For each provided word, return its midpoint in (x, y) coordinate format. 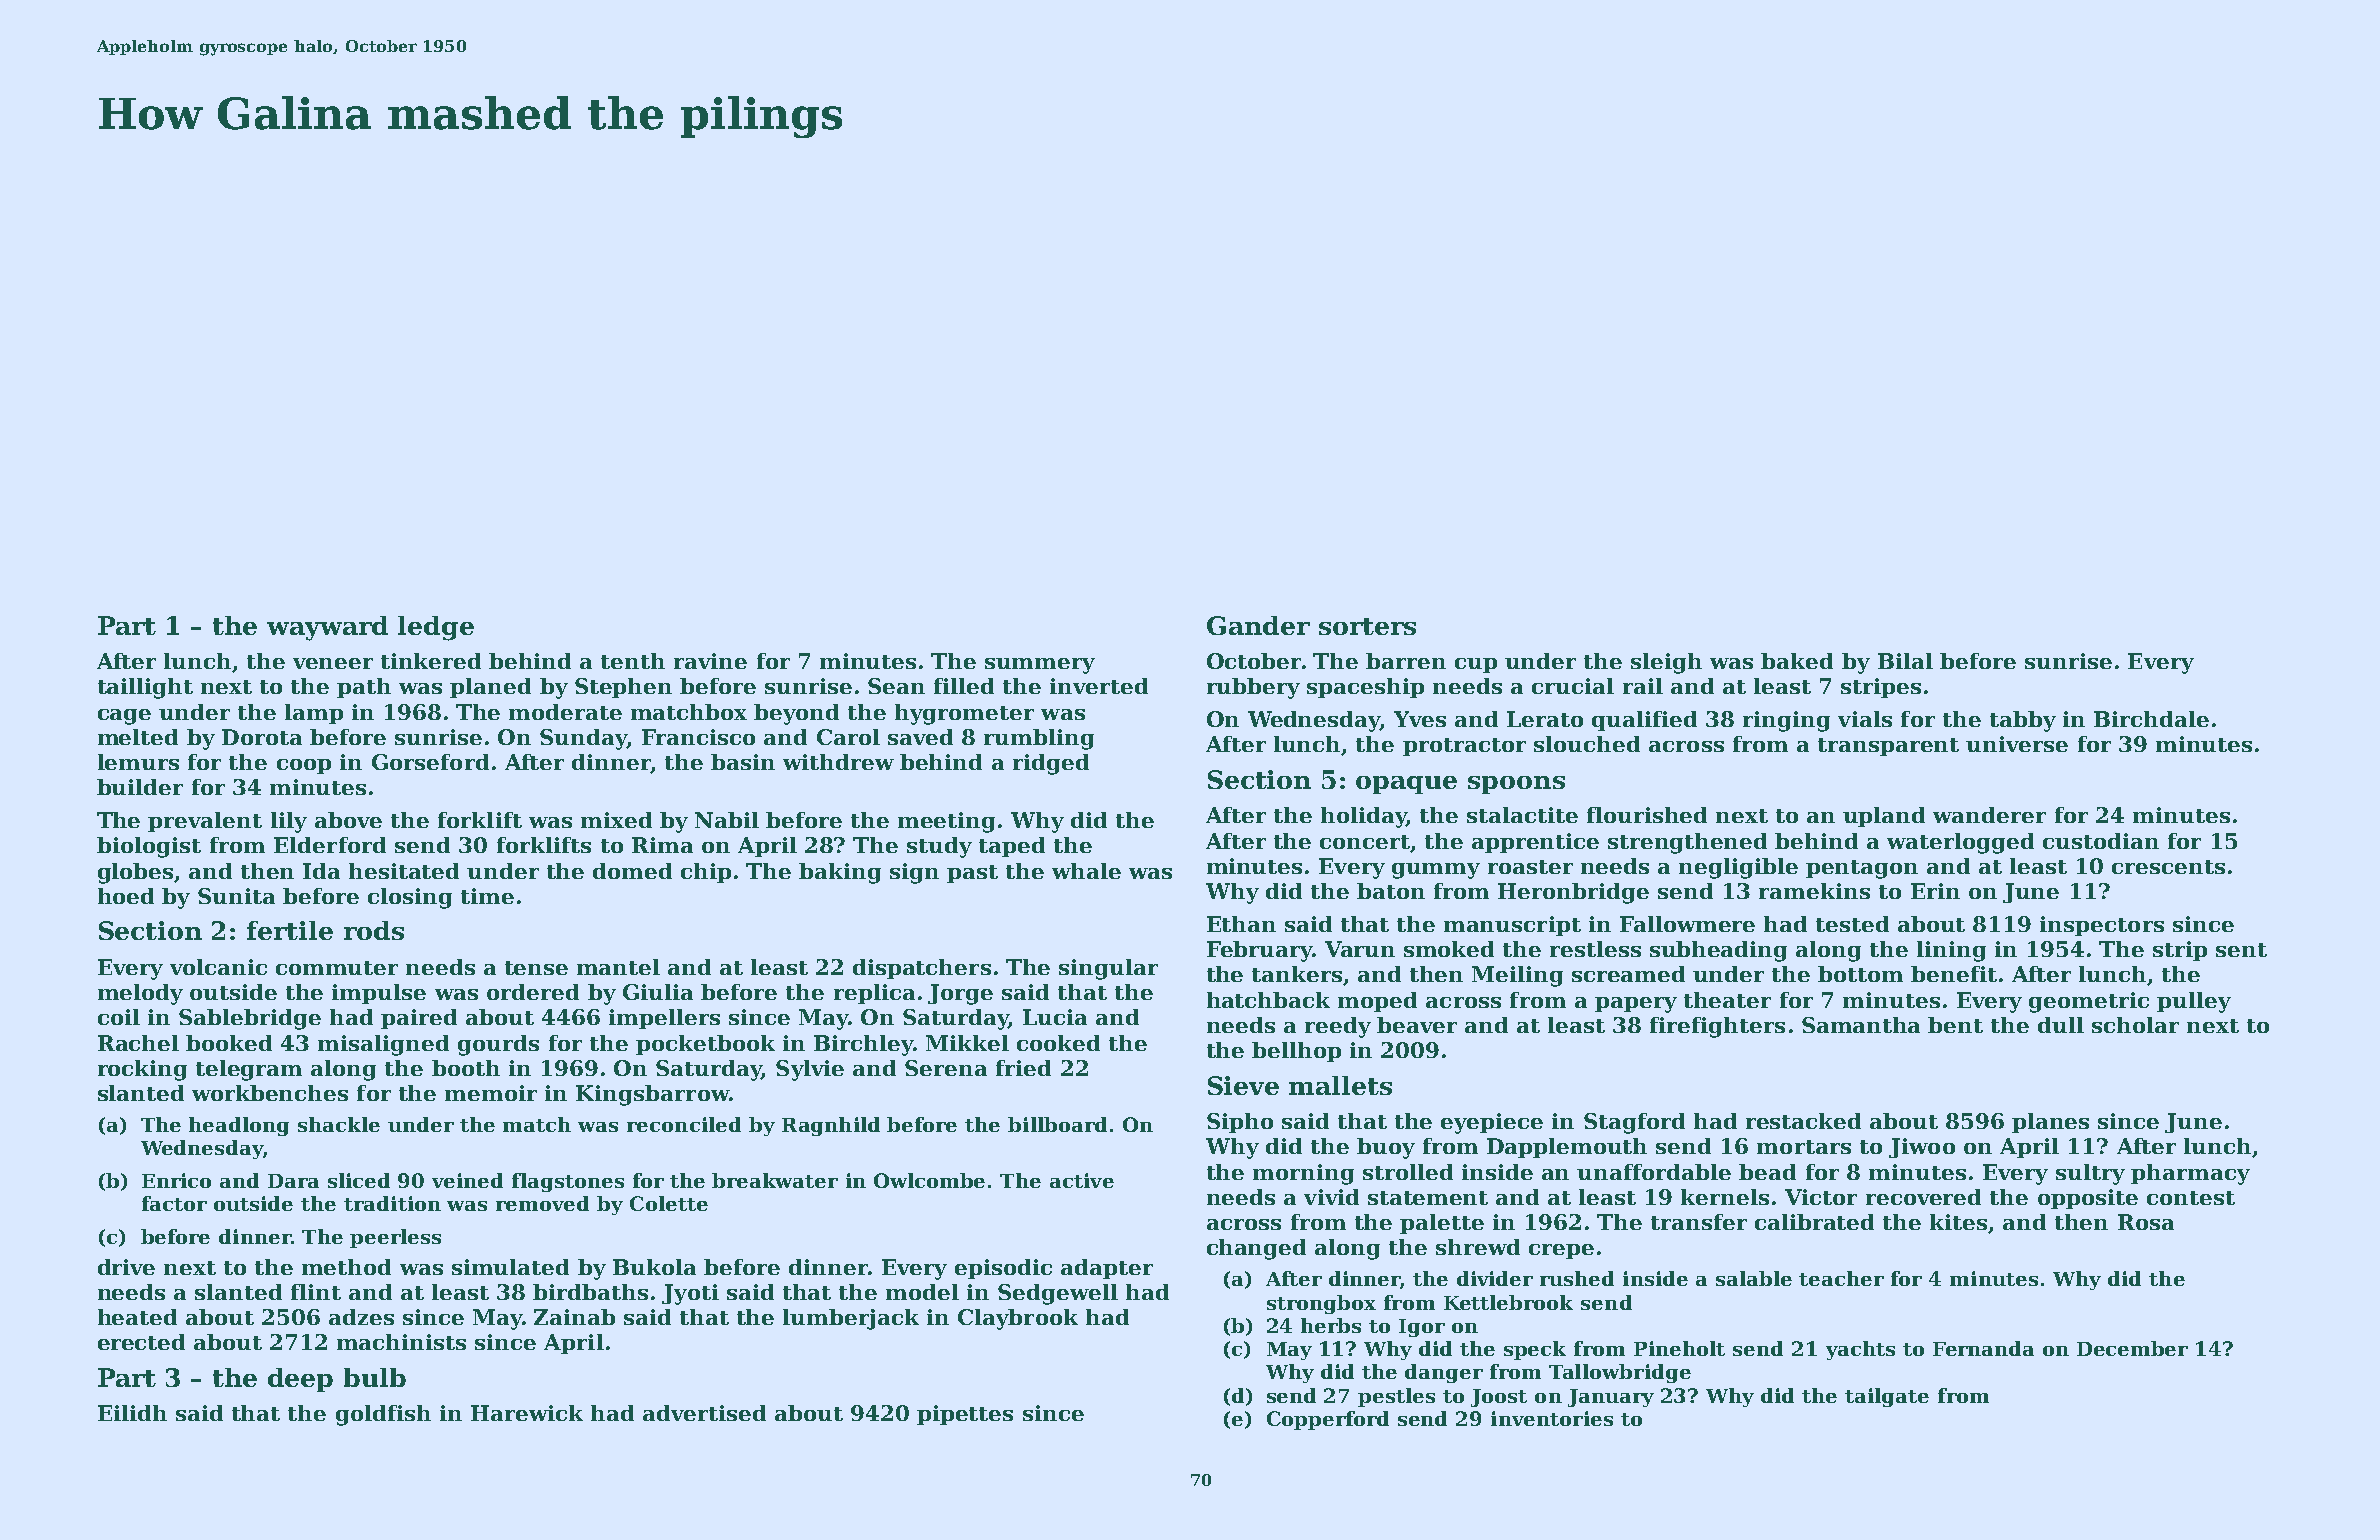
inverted (1099, 686)
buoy (1386, 1148)
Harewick (527, 1413)
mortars (1804, 1147)
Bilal (1905, 661)
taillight (145, 688)
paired (419, 1019)
